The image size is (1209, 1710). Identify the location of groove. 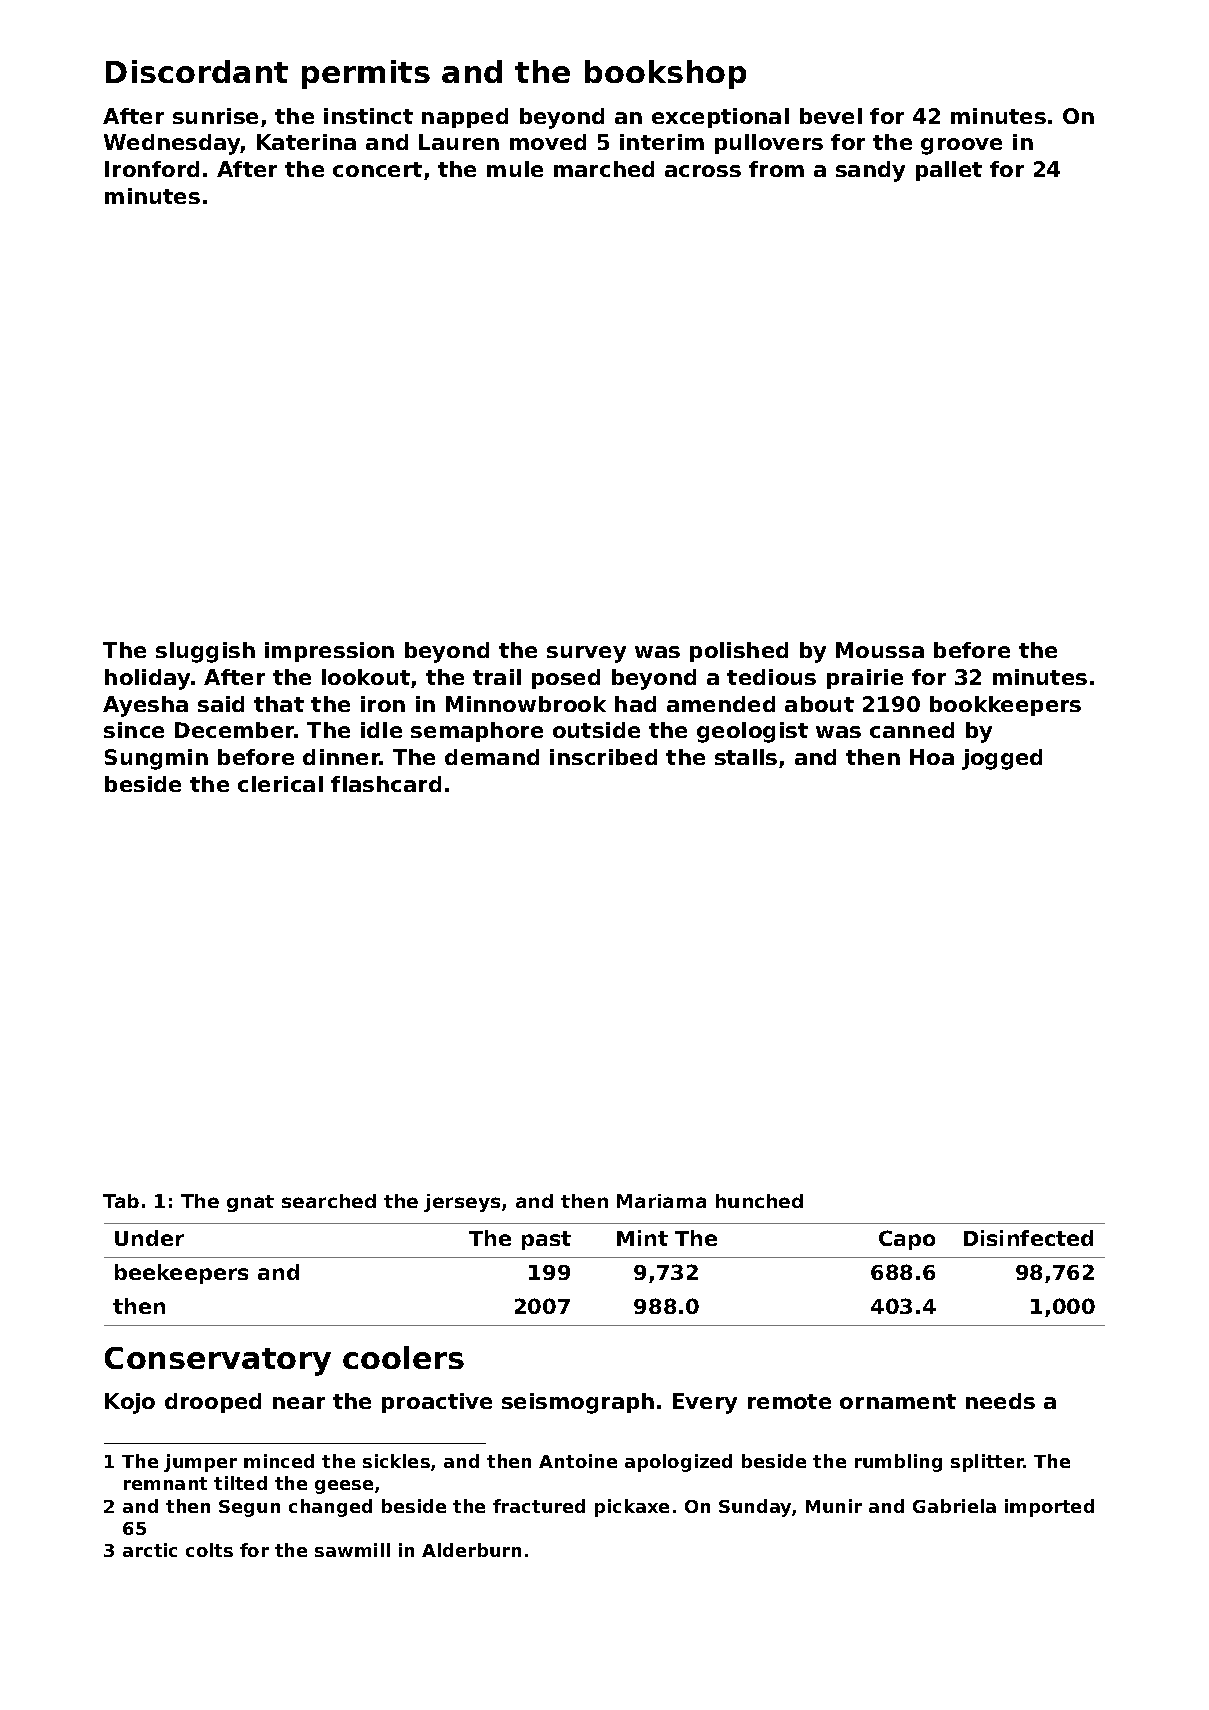
(961, 146).
